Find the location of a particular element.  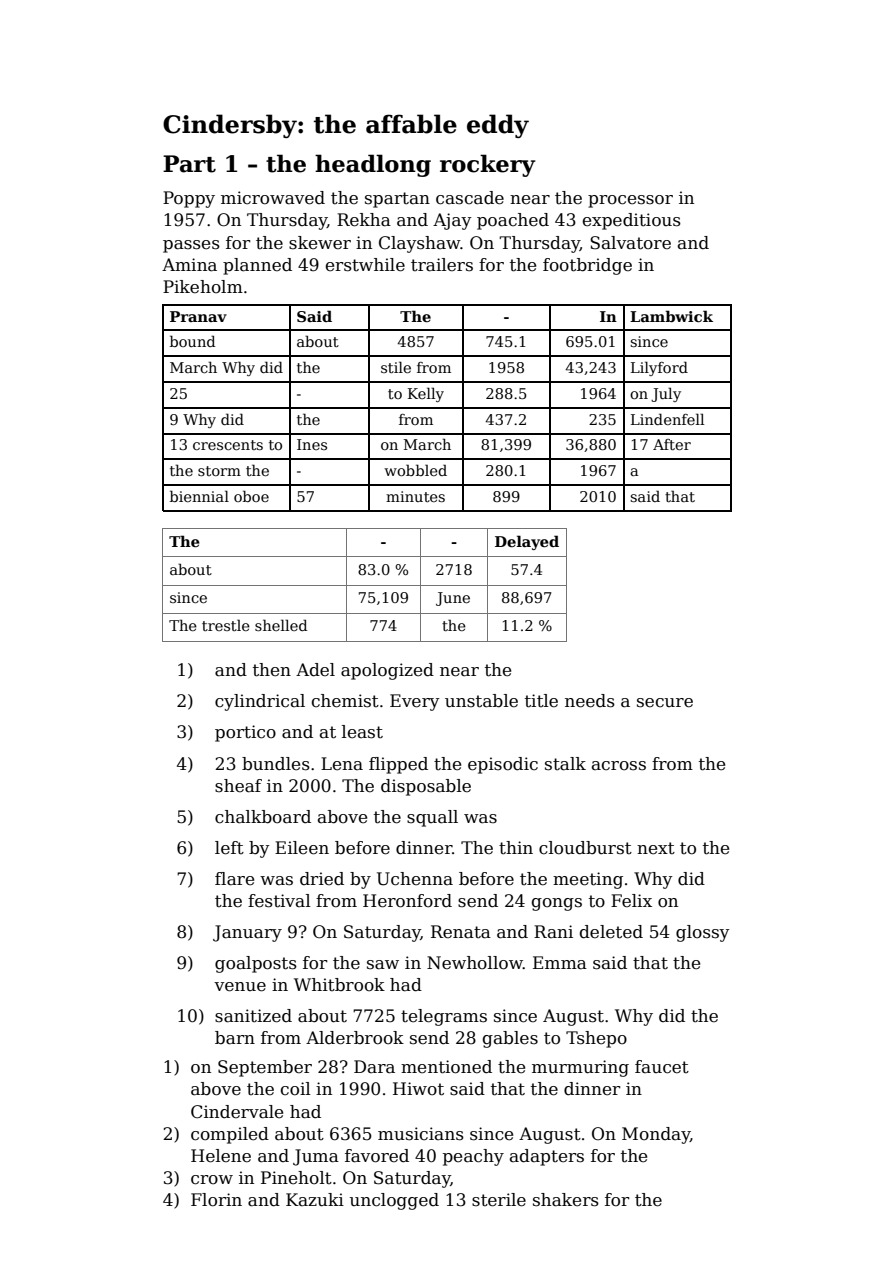

left is located at coordinates (229, 848).
